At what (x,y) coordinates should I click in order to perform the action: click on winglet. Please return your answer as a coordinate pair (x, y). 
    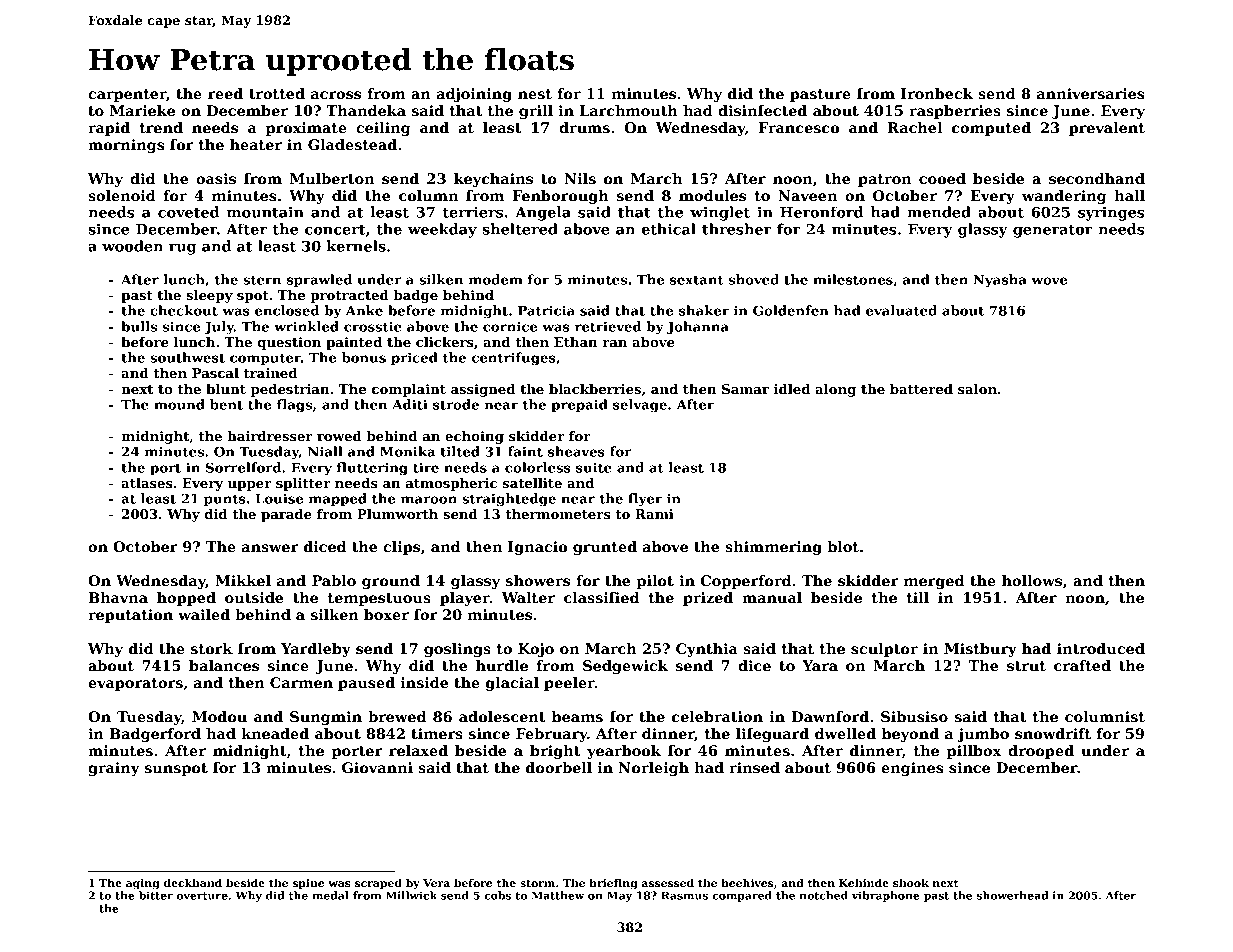
    Looking at the image, I should click on (720, 213).
